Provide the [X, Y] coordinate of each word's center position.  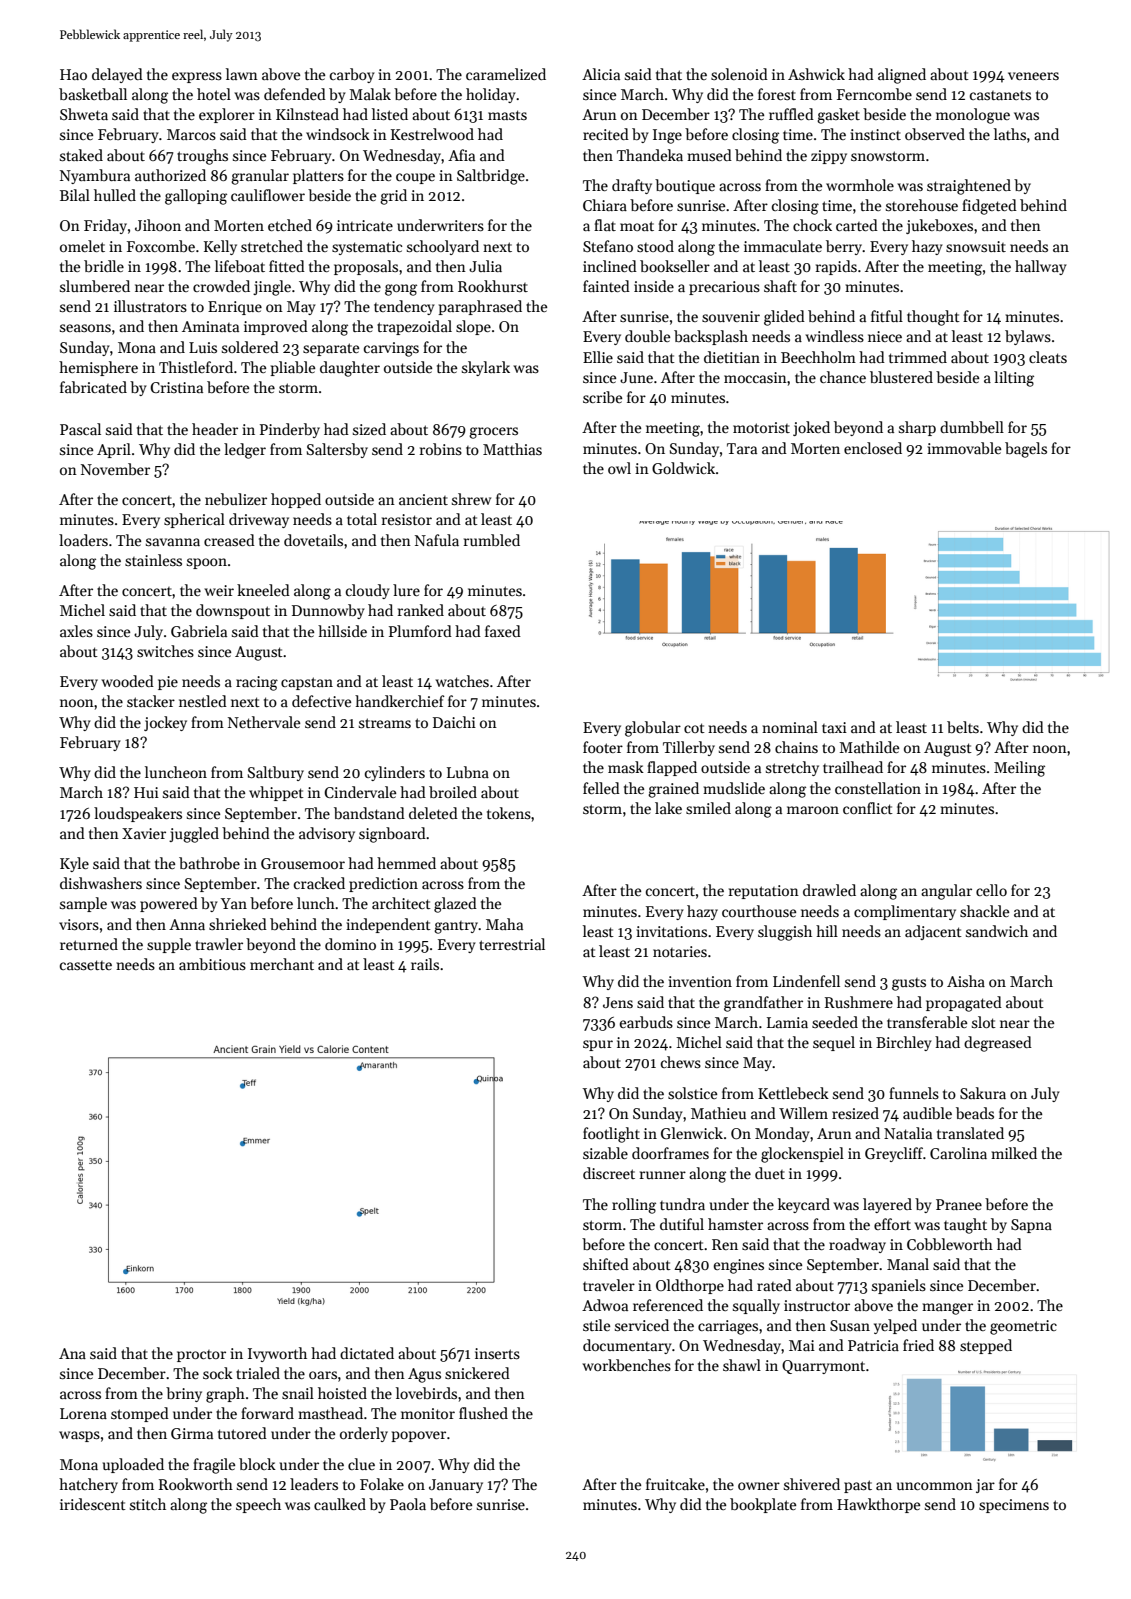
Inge [667, 136]
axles [76, 631]
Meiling [1019, 769]
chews [681, 1062]
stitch [148, 1504]
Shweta [84, 114]
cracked [319, 883]
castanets [1000, 95]
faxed [503, 631]
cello [991, 890]
